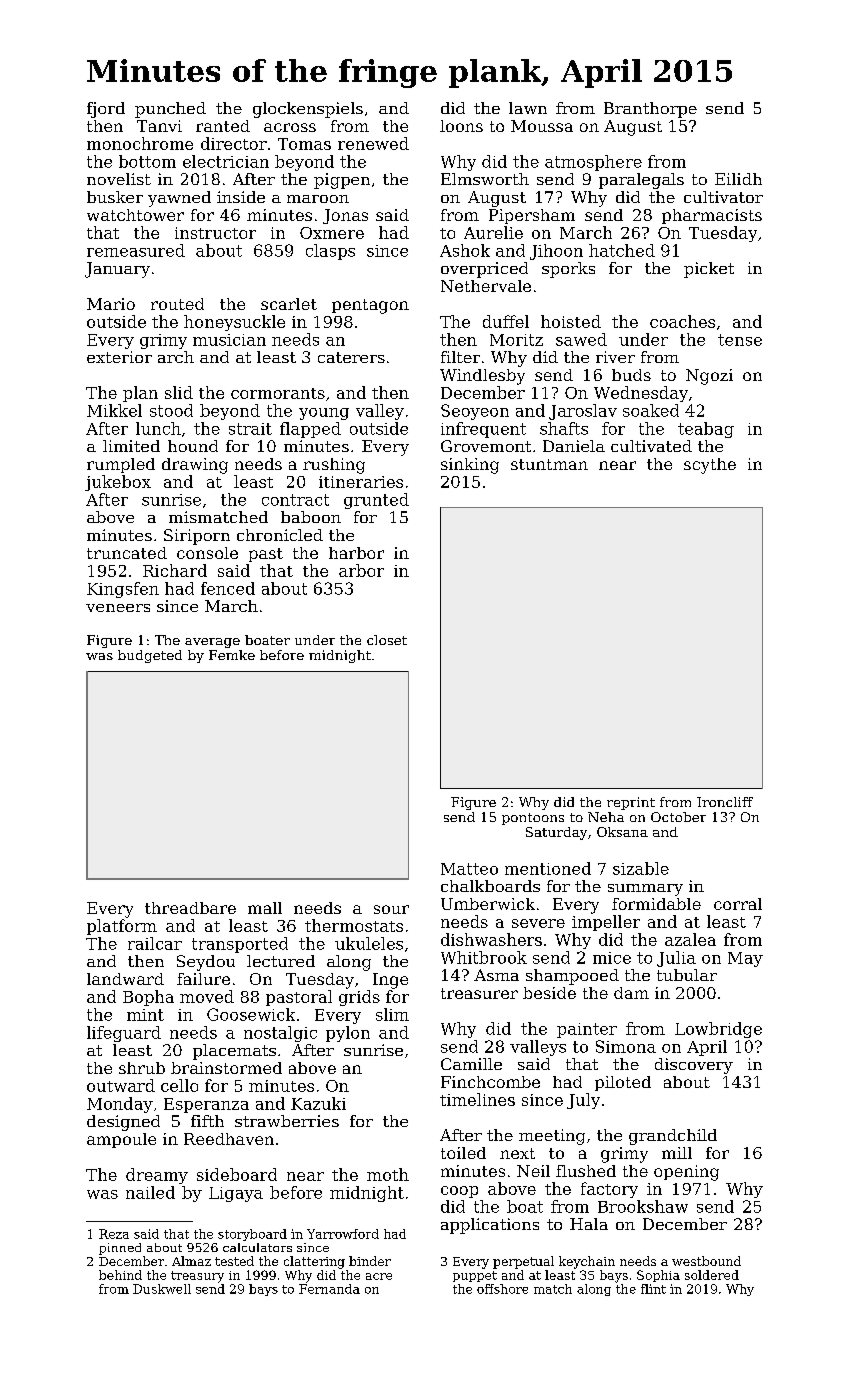 The image size is (849, 1400). What do you see at coordinates (351, 357) in the screenshot?
I see `caterers` at bounding box center [351, 357].
